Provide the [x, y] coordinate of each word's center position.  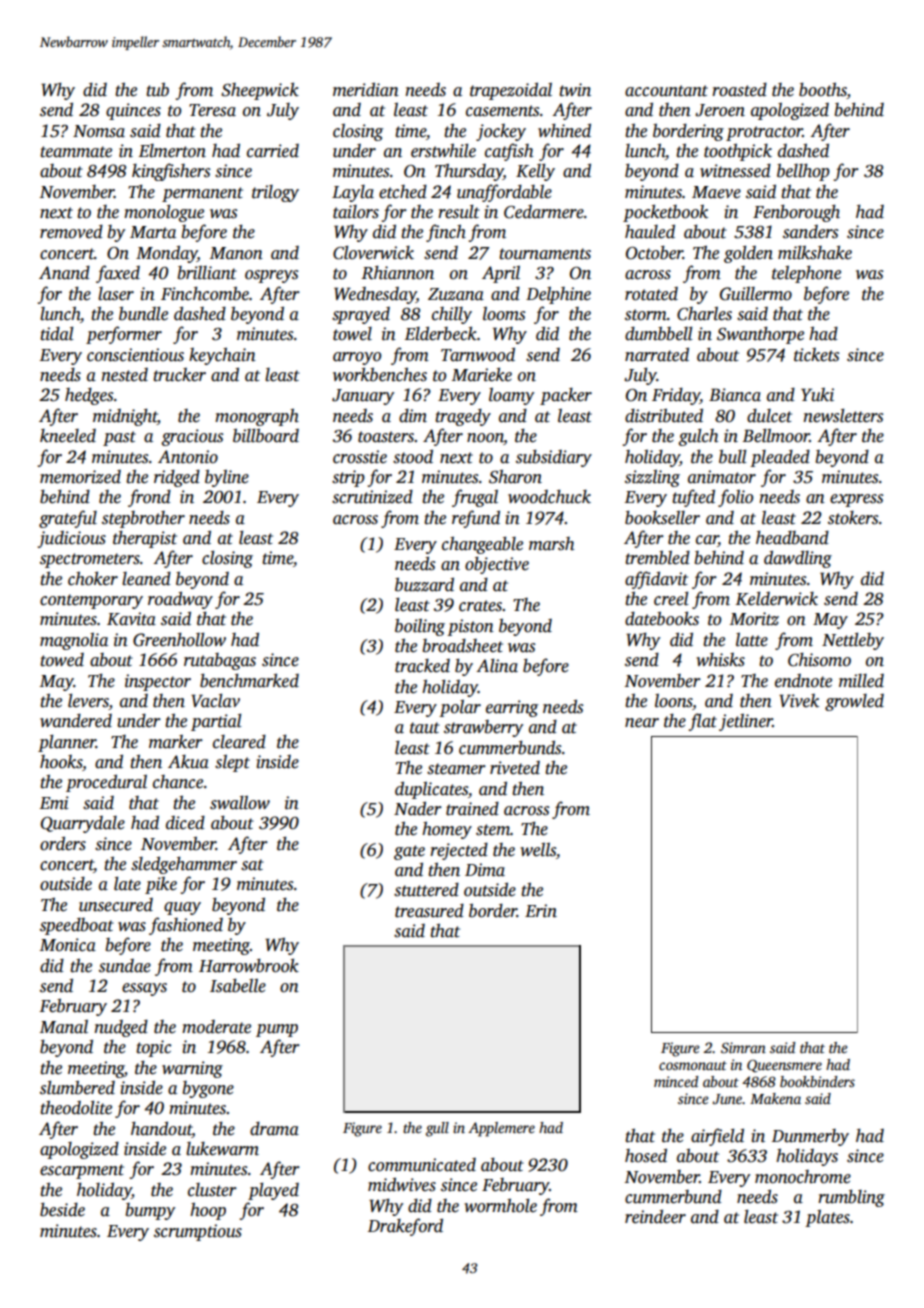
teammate [76, 152]
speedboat [77, 926]
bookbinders [817, 1081]
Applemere [501, 1129]
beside [62, 1210]
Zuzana [456, 294]
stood [413, 457]
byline [227, 478]
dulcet [769, 416]
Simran [743, 1047]
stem [493, 830]
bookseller [662, 518]
